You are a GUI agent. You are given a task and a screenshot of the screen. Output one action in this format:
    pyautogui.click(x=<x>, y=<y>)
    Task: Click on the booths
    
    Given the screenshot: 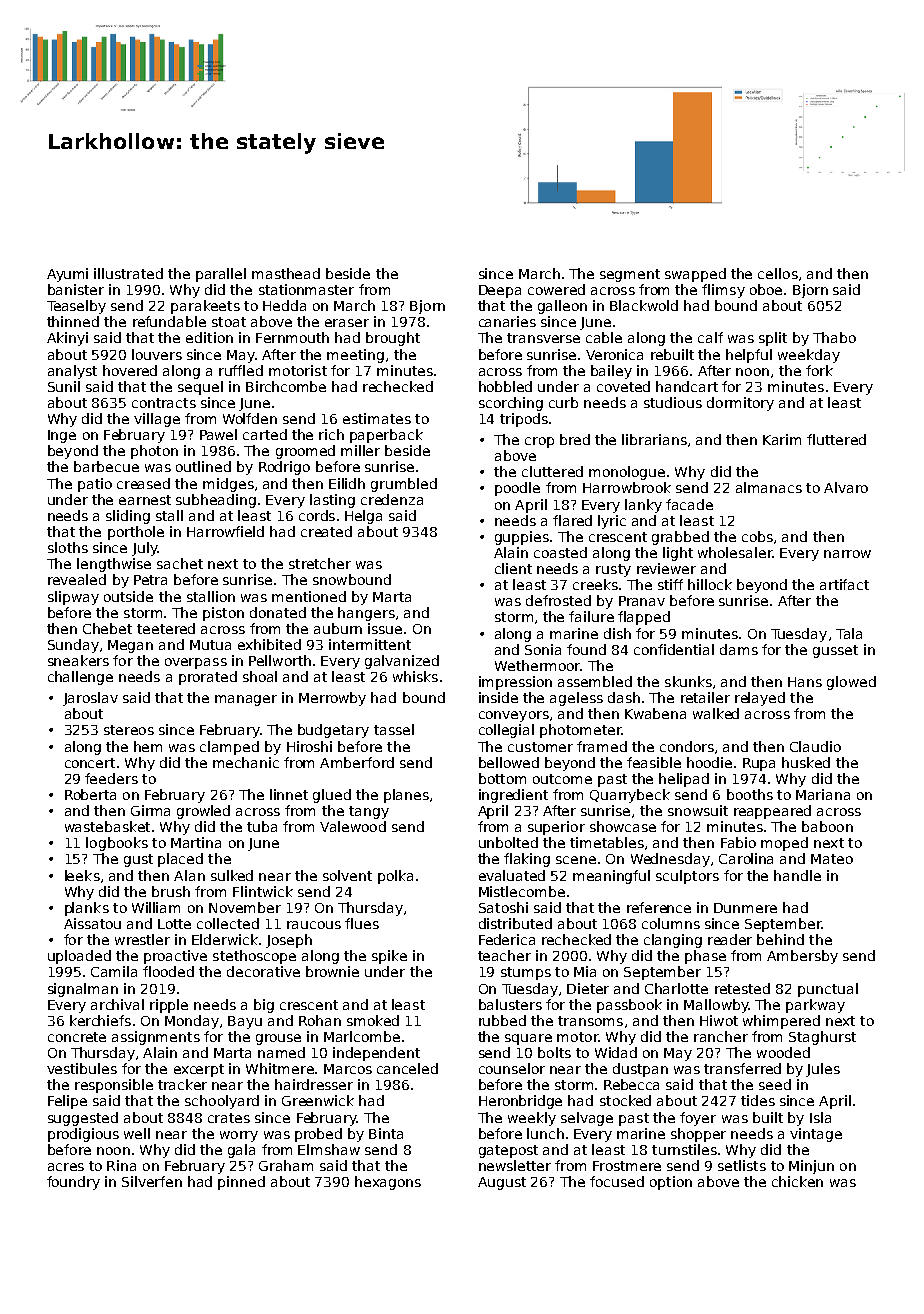 What is the action you would take?
    pyautogui.click(x=750, y=794)
